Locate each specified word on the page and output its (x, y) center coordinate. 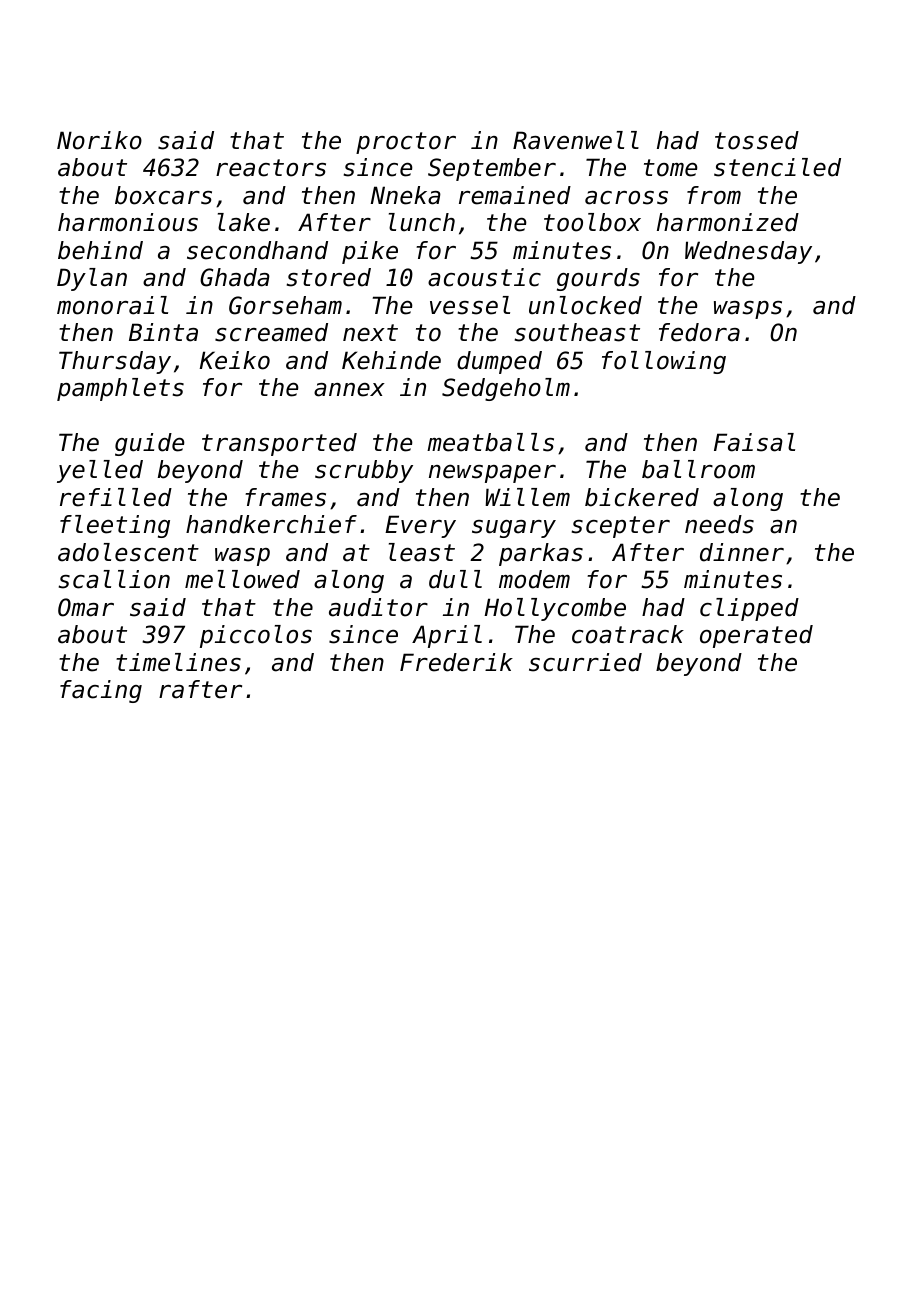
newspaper (492, 473)
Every (420, 526)
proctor (406, 143)
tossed (757, 140)
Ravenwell (576, 140)
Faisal (754, 442)
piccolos (256, 636)
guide (150, 444)
